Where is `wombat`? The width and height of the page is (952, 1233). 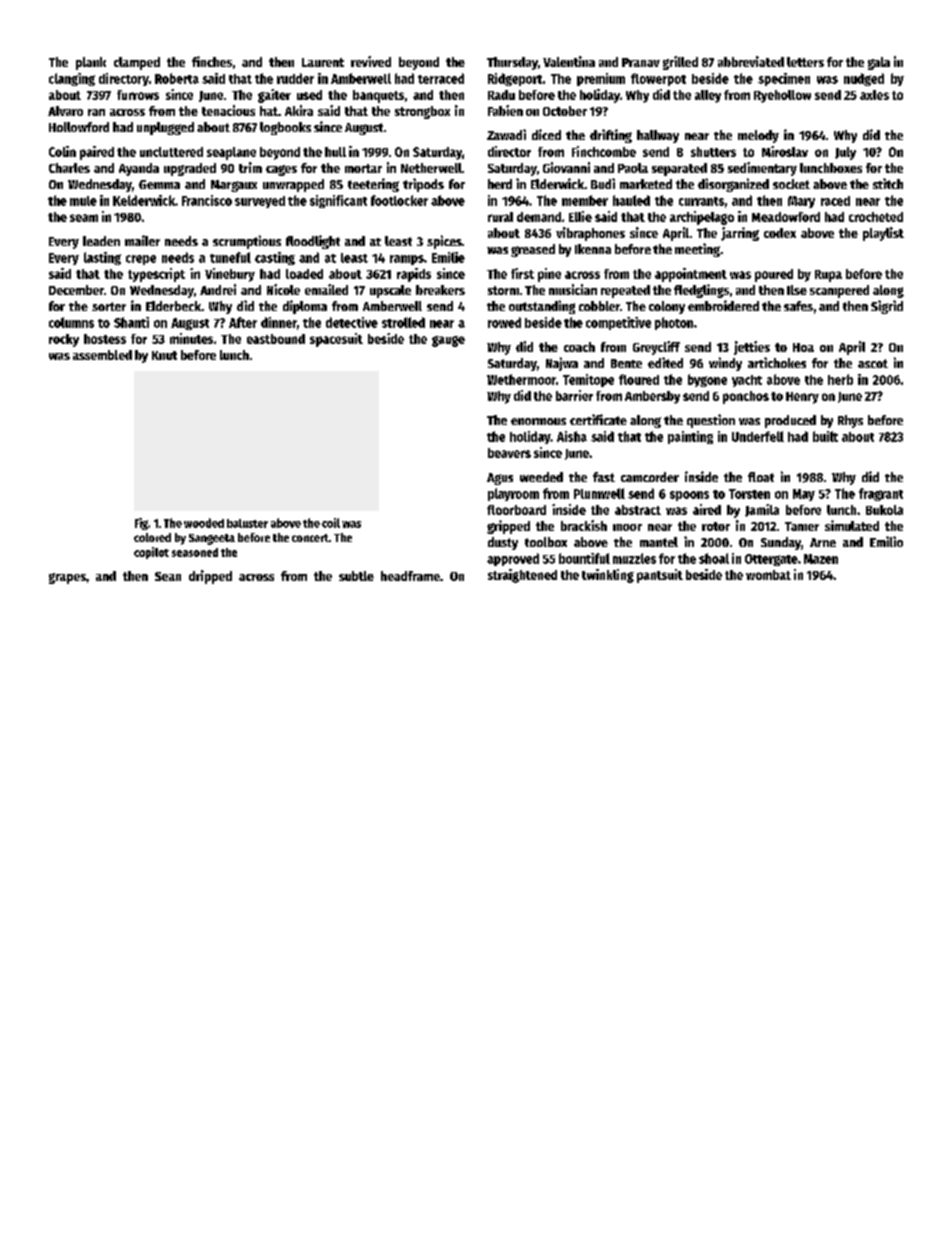
wombat is located at coordinates (768, 575).
